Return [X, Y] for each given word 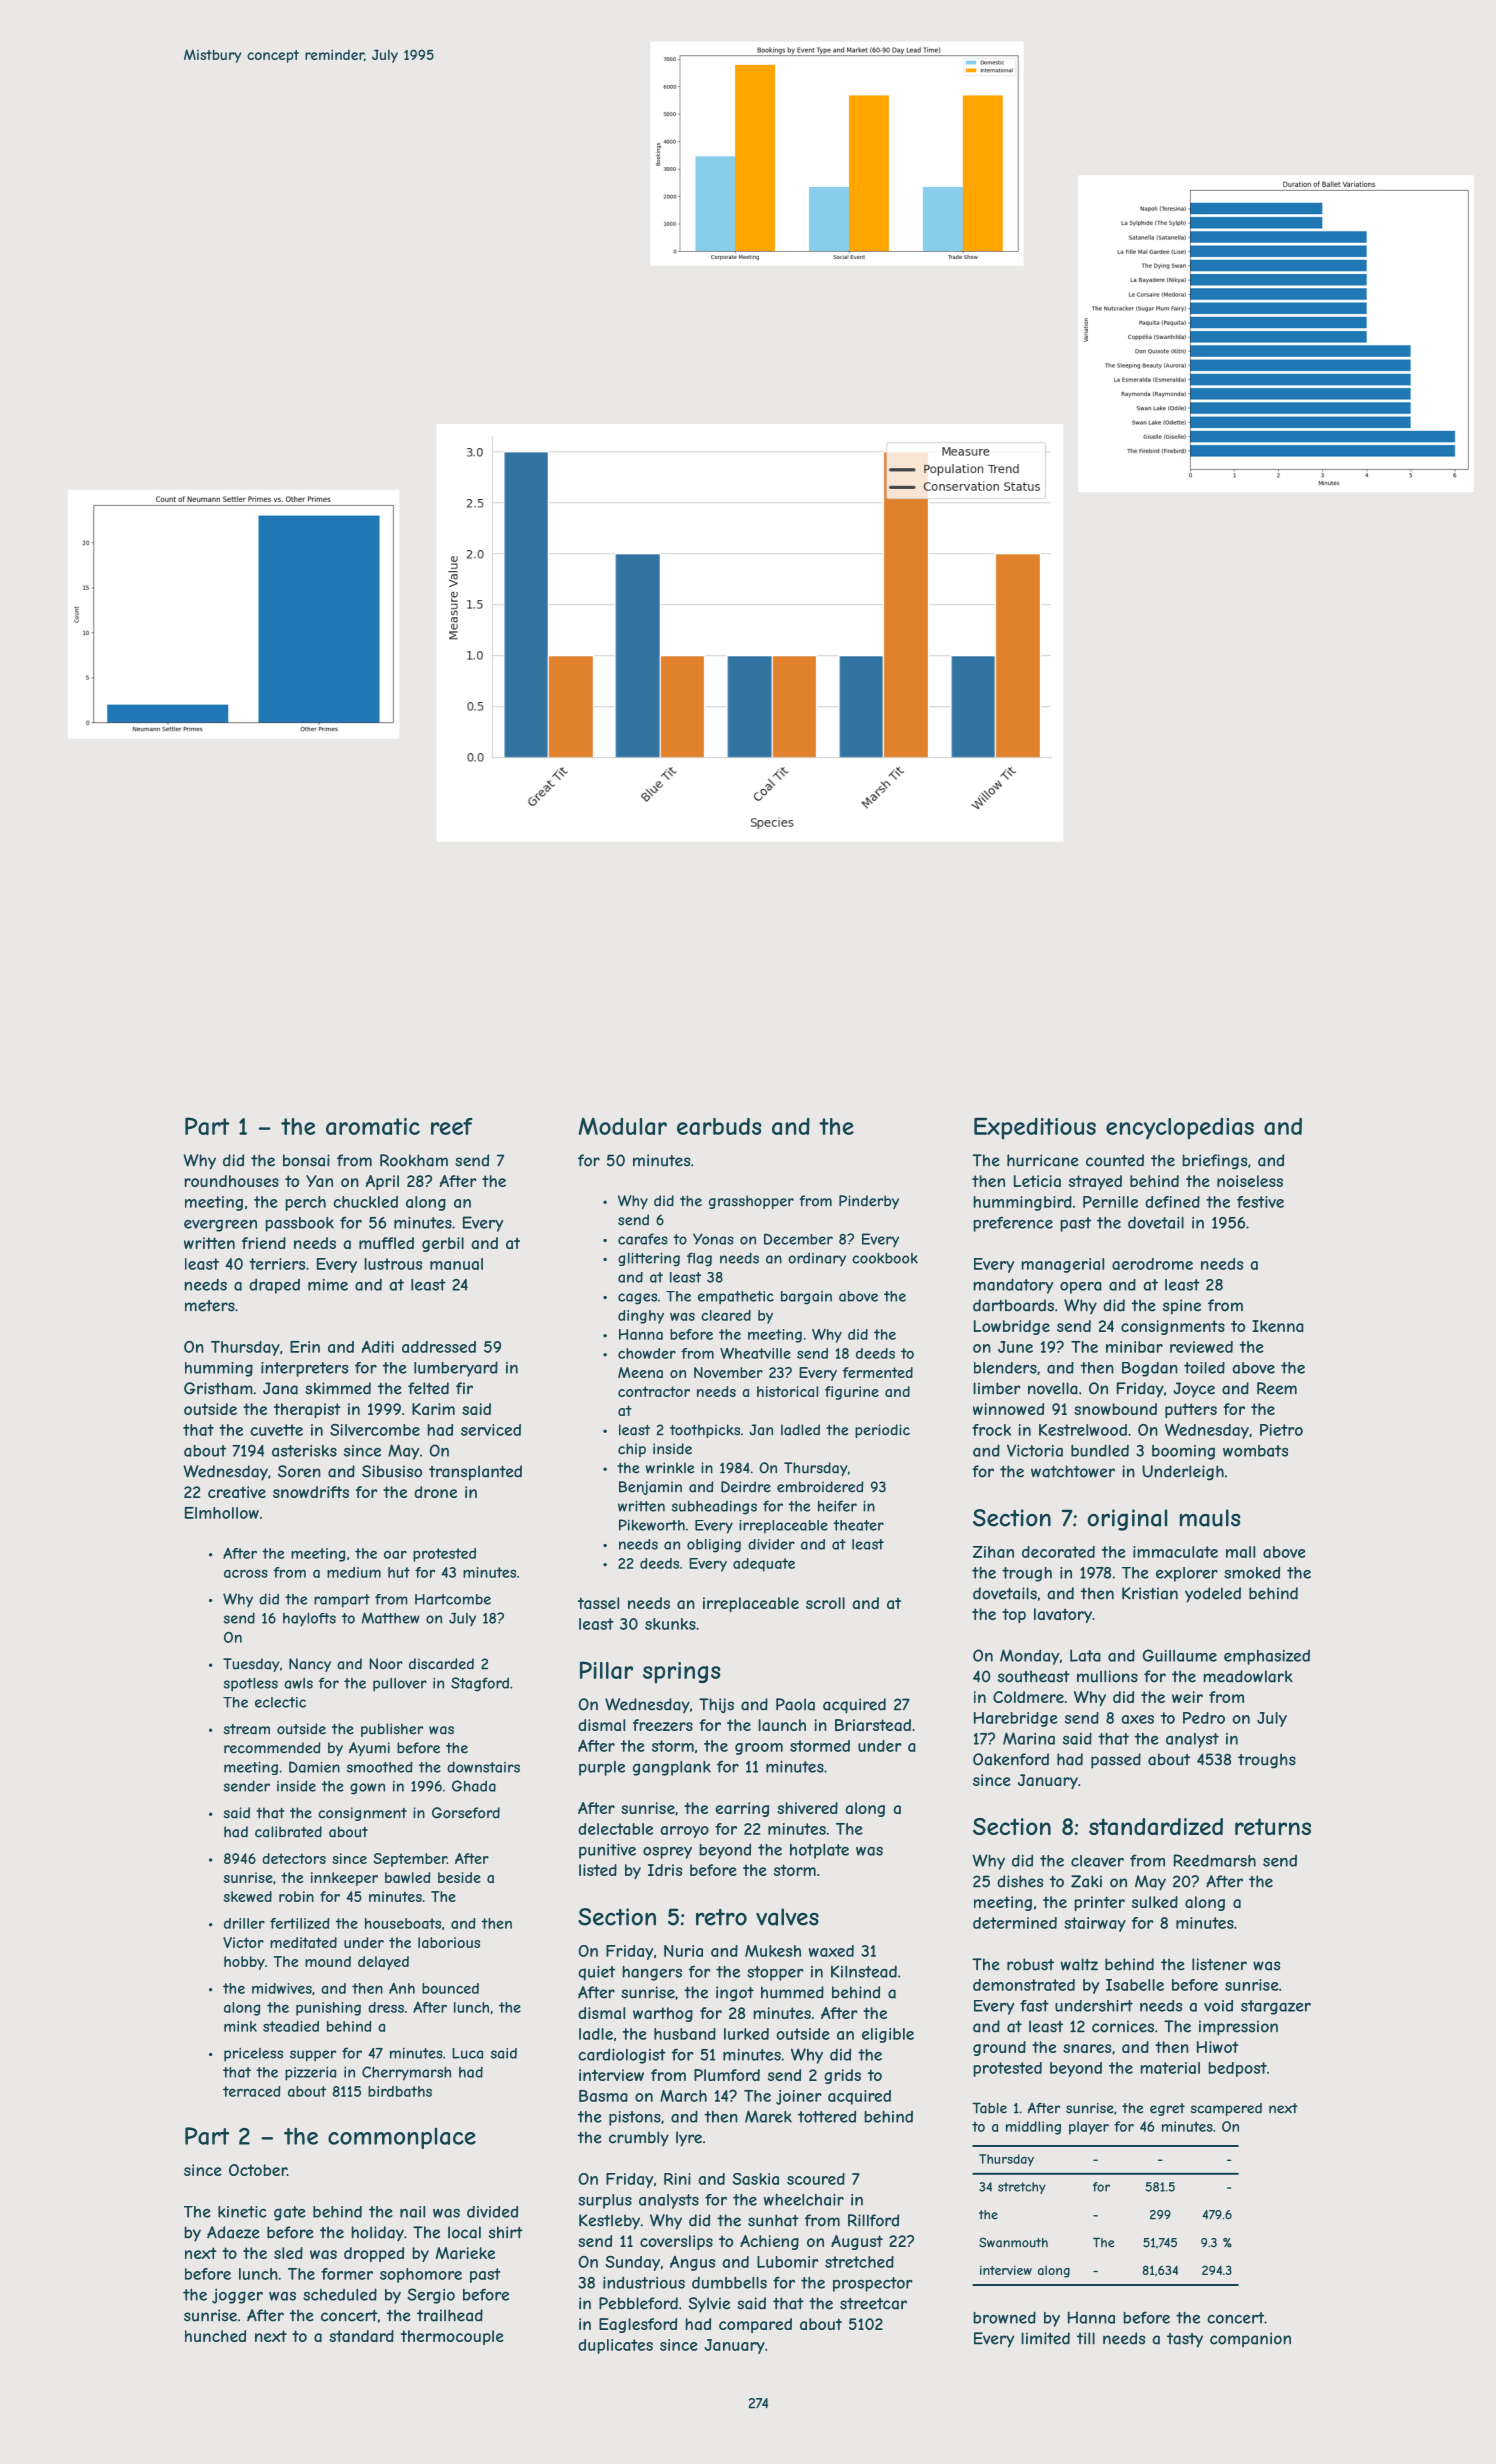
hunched [215, 2336]
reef [451, 1126]
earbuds [719, 1126]
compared [755, 2325]
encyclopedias [1180, 1129]
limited [1045, 2338]
